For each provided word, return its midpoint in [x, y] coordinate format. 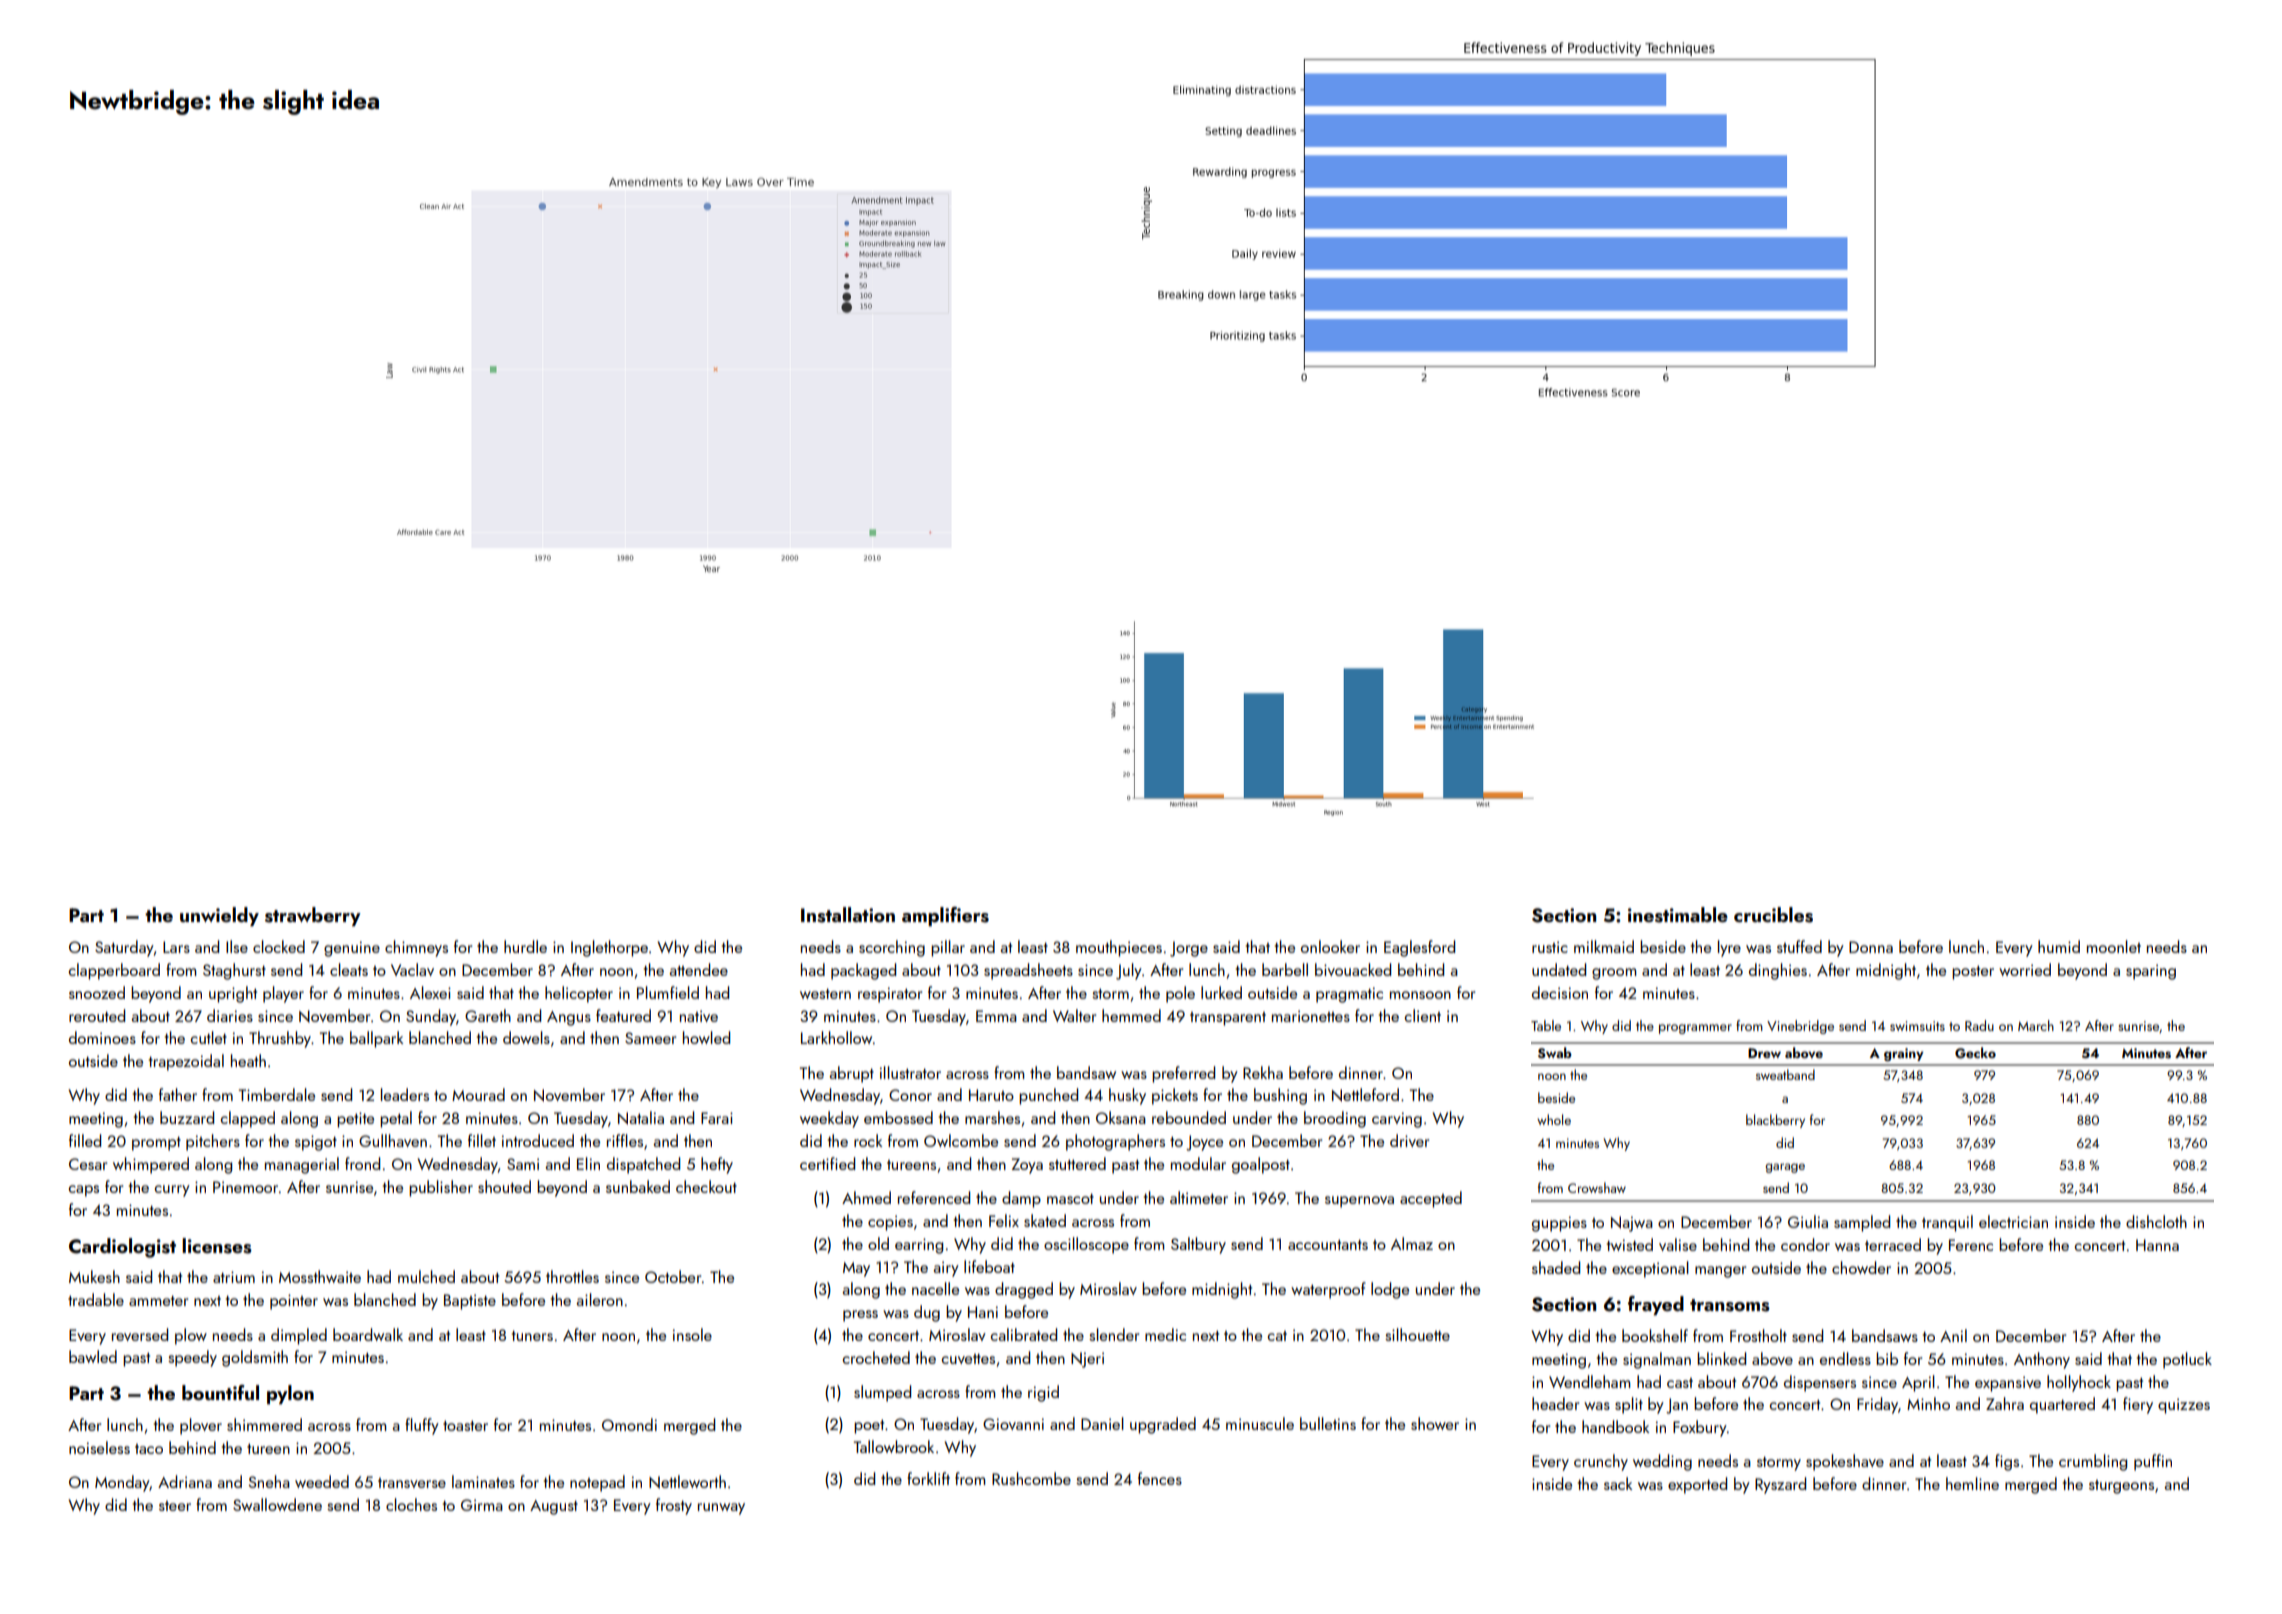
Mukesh [94, 1276]
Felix [1004, 1220]
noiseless [99, 1447]
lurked [1221, 992]
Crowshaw [1597, 1187]
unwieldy [219, 916]
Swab [1555, 1053]
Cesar [88, 1164]
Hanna [2157, 1245]
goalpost [1261, 1165]
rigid [1043, 1393]
